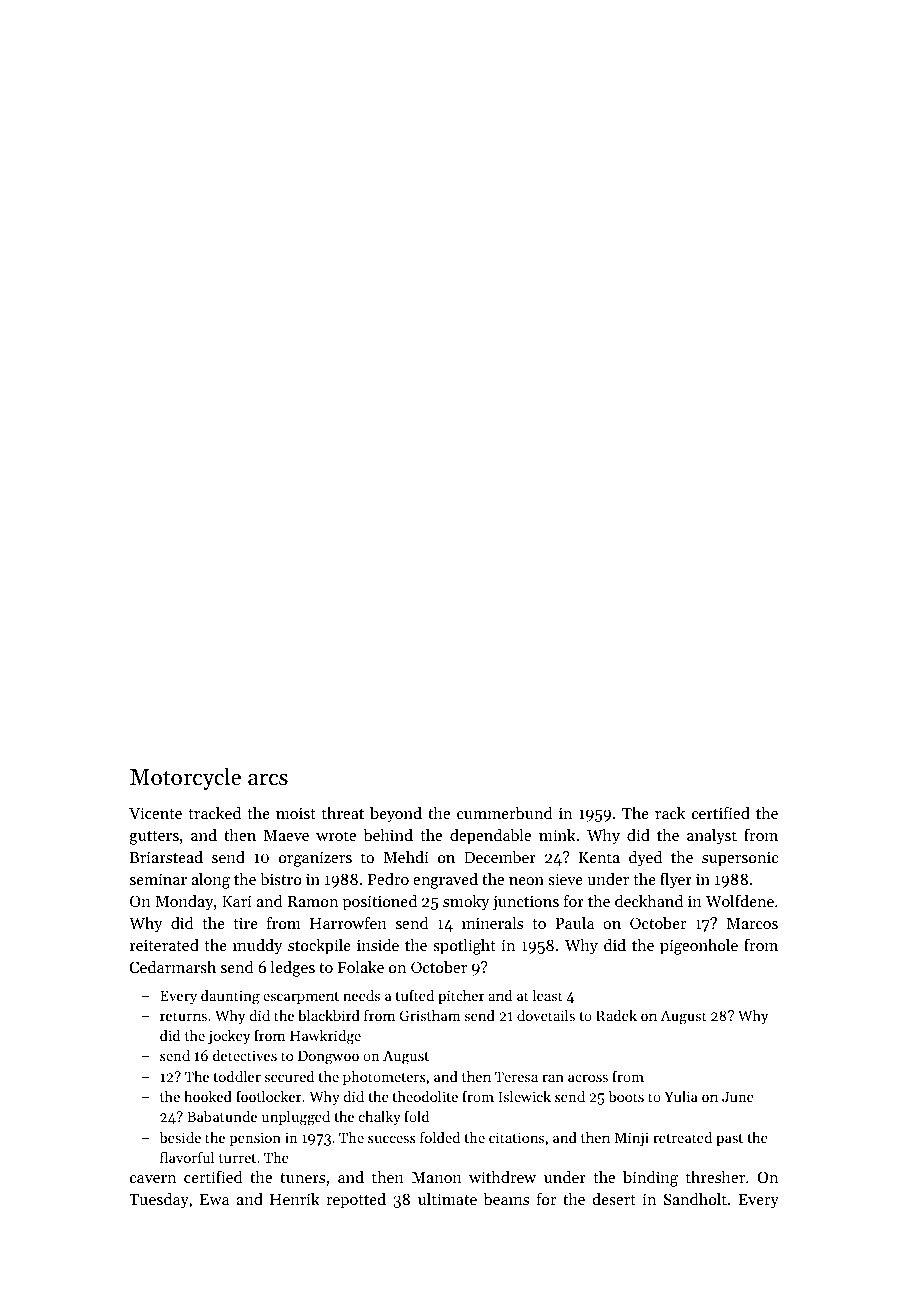  I want to click on cummerbund, so click(505, 813).
